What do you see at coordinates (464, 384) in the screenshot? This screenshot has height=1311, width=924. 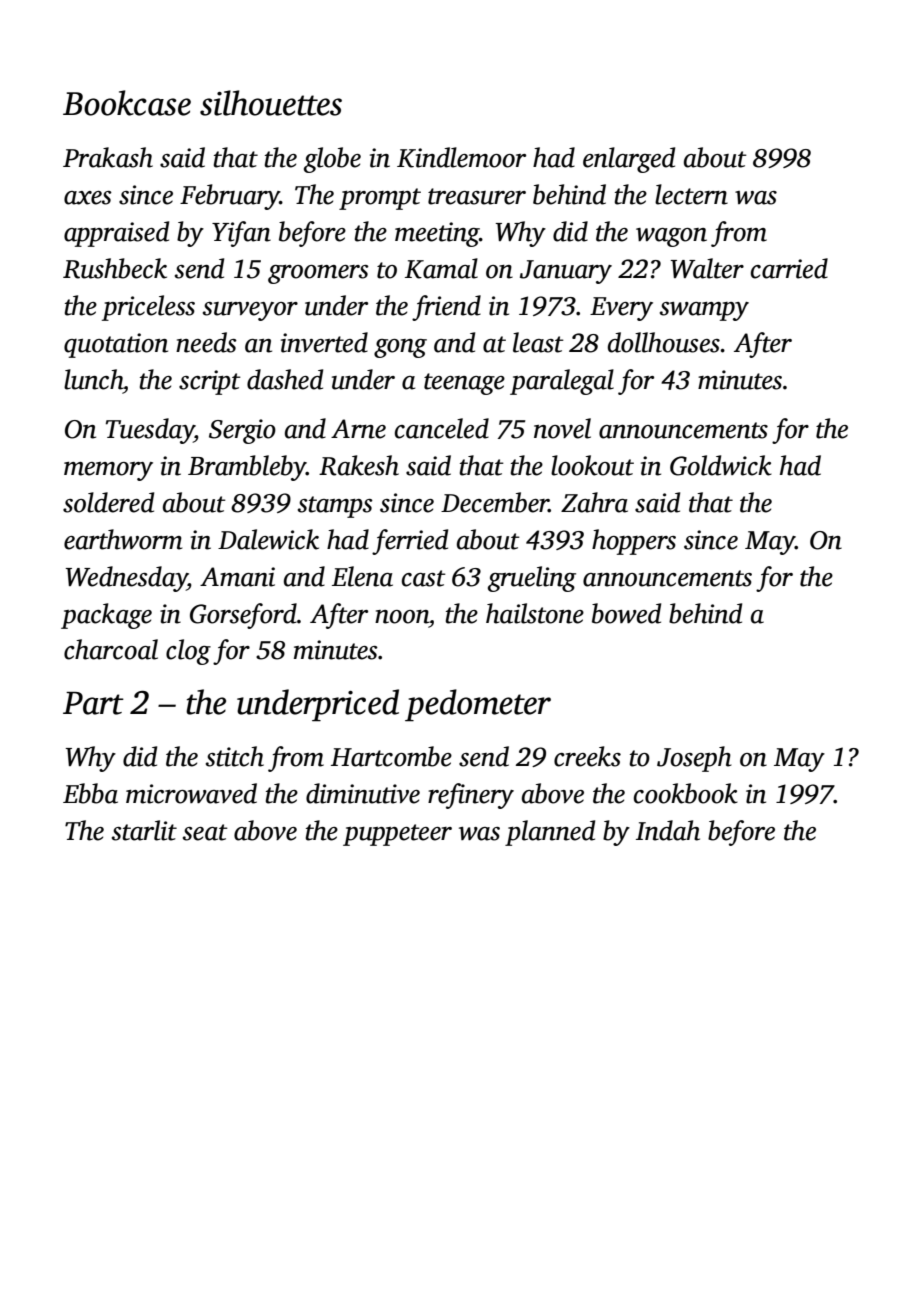 I see `teenage` at bounding box center [464, 384].
